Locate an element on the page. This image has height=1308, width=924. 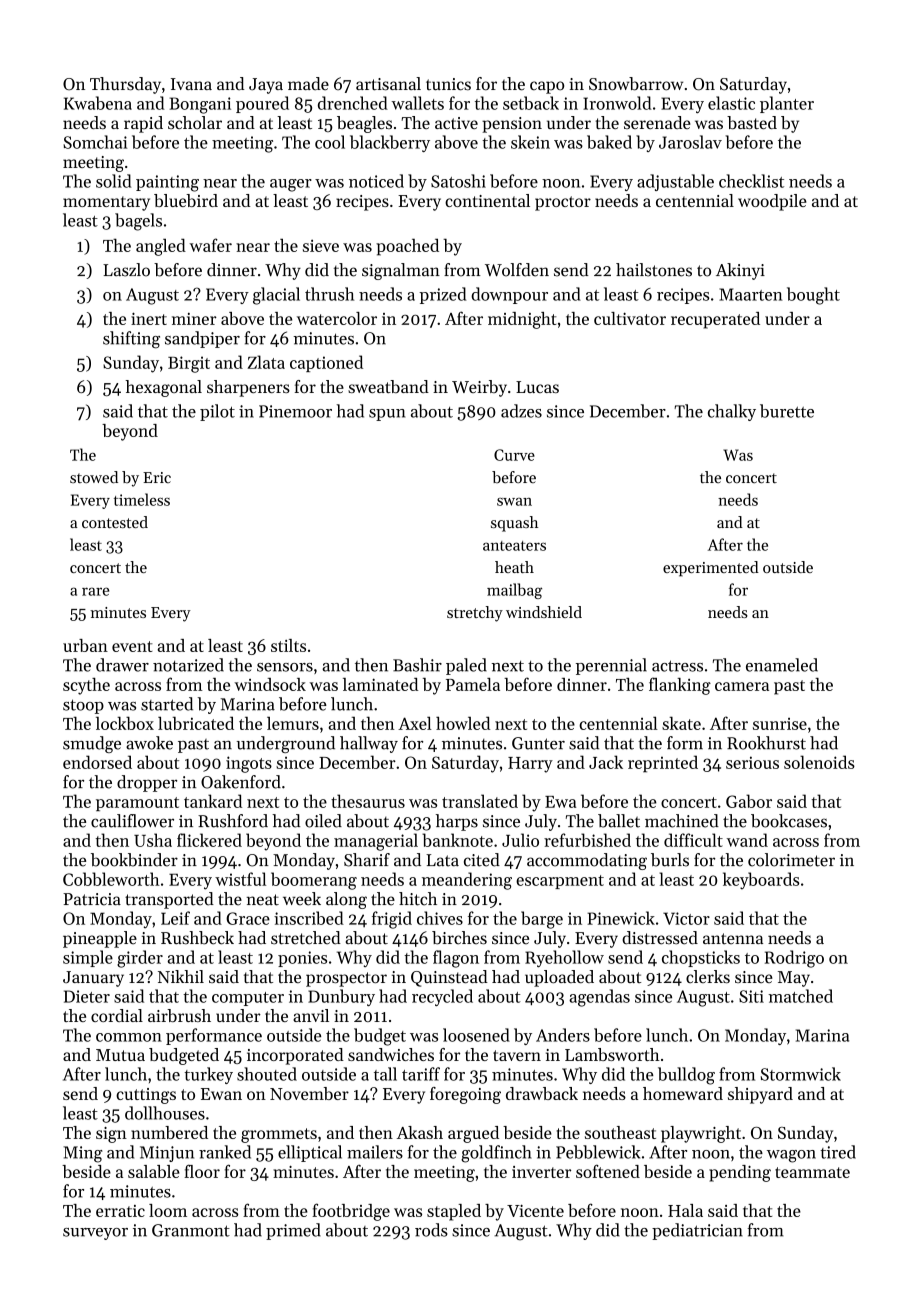
colorimeter is located at coordinates (791, 860).
